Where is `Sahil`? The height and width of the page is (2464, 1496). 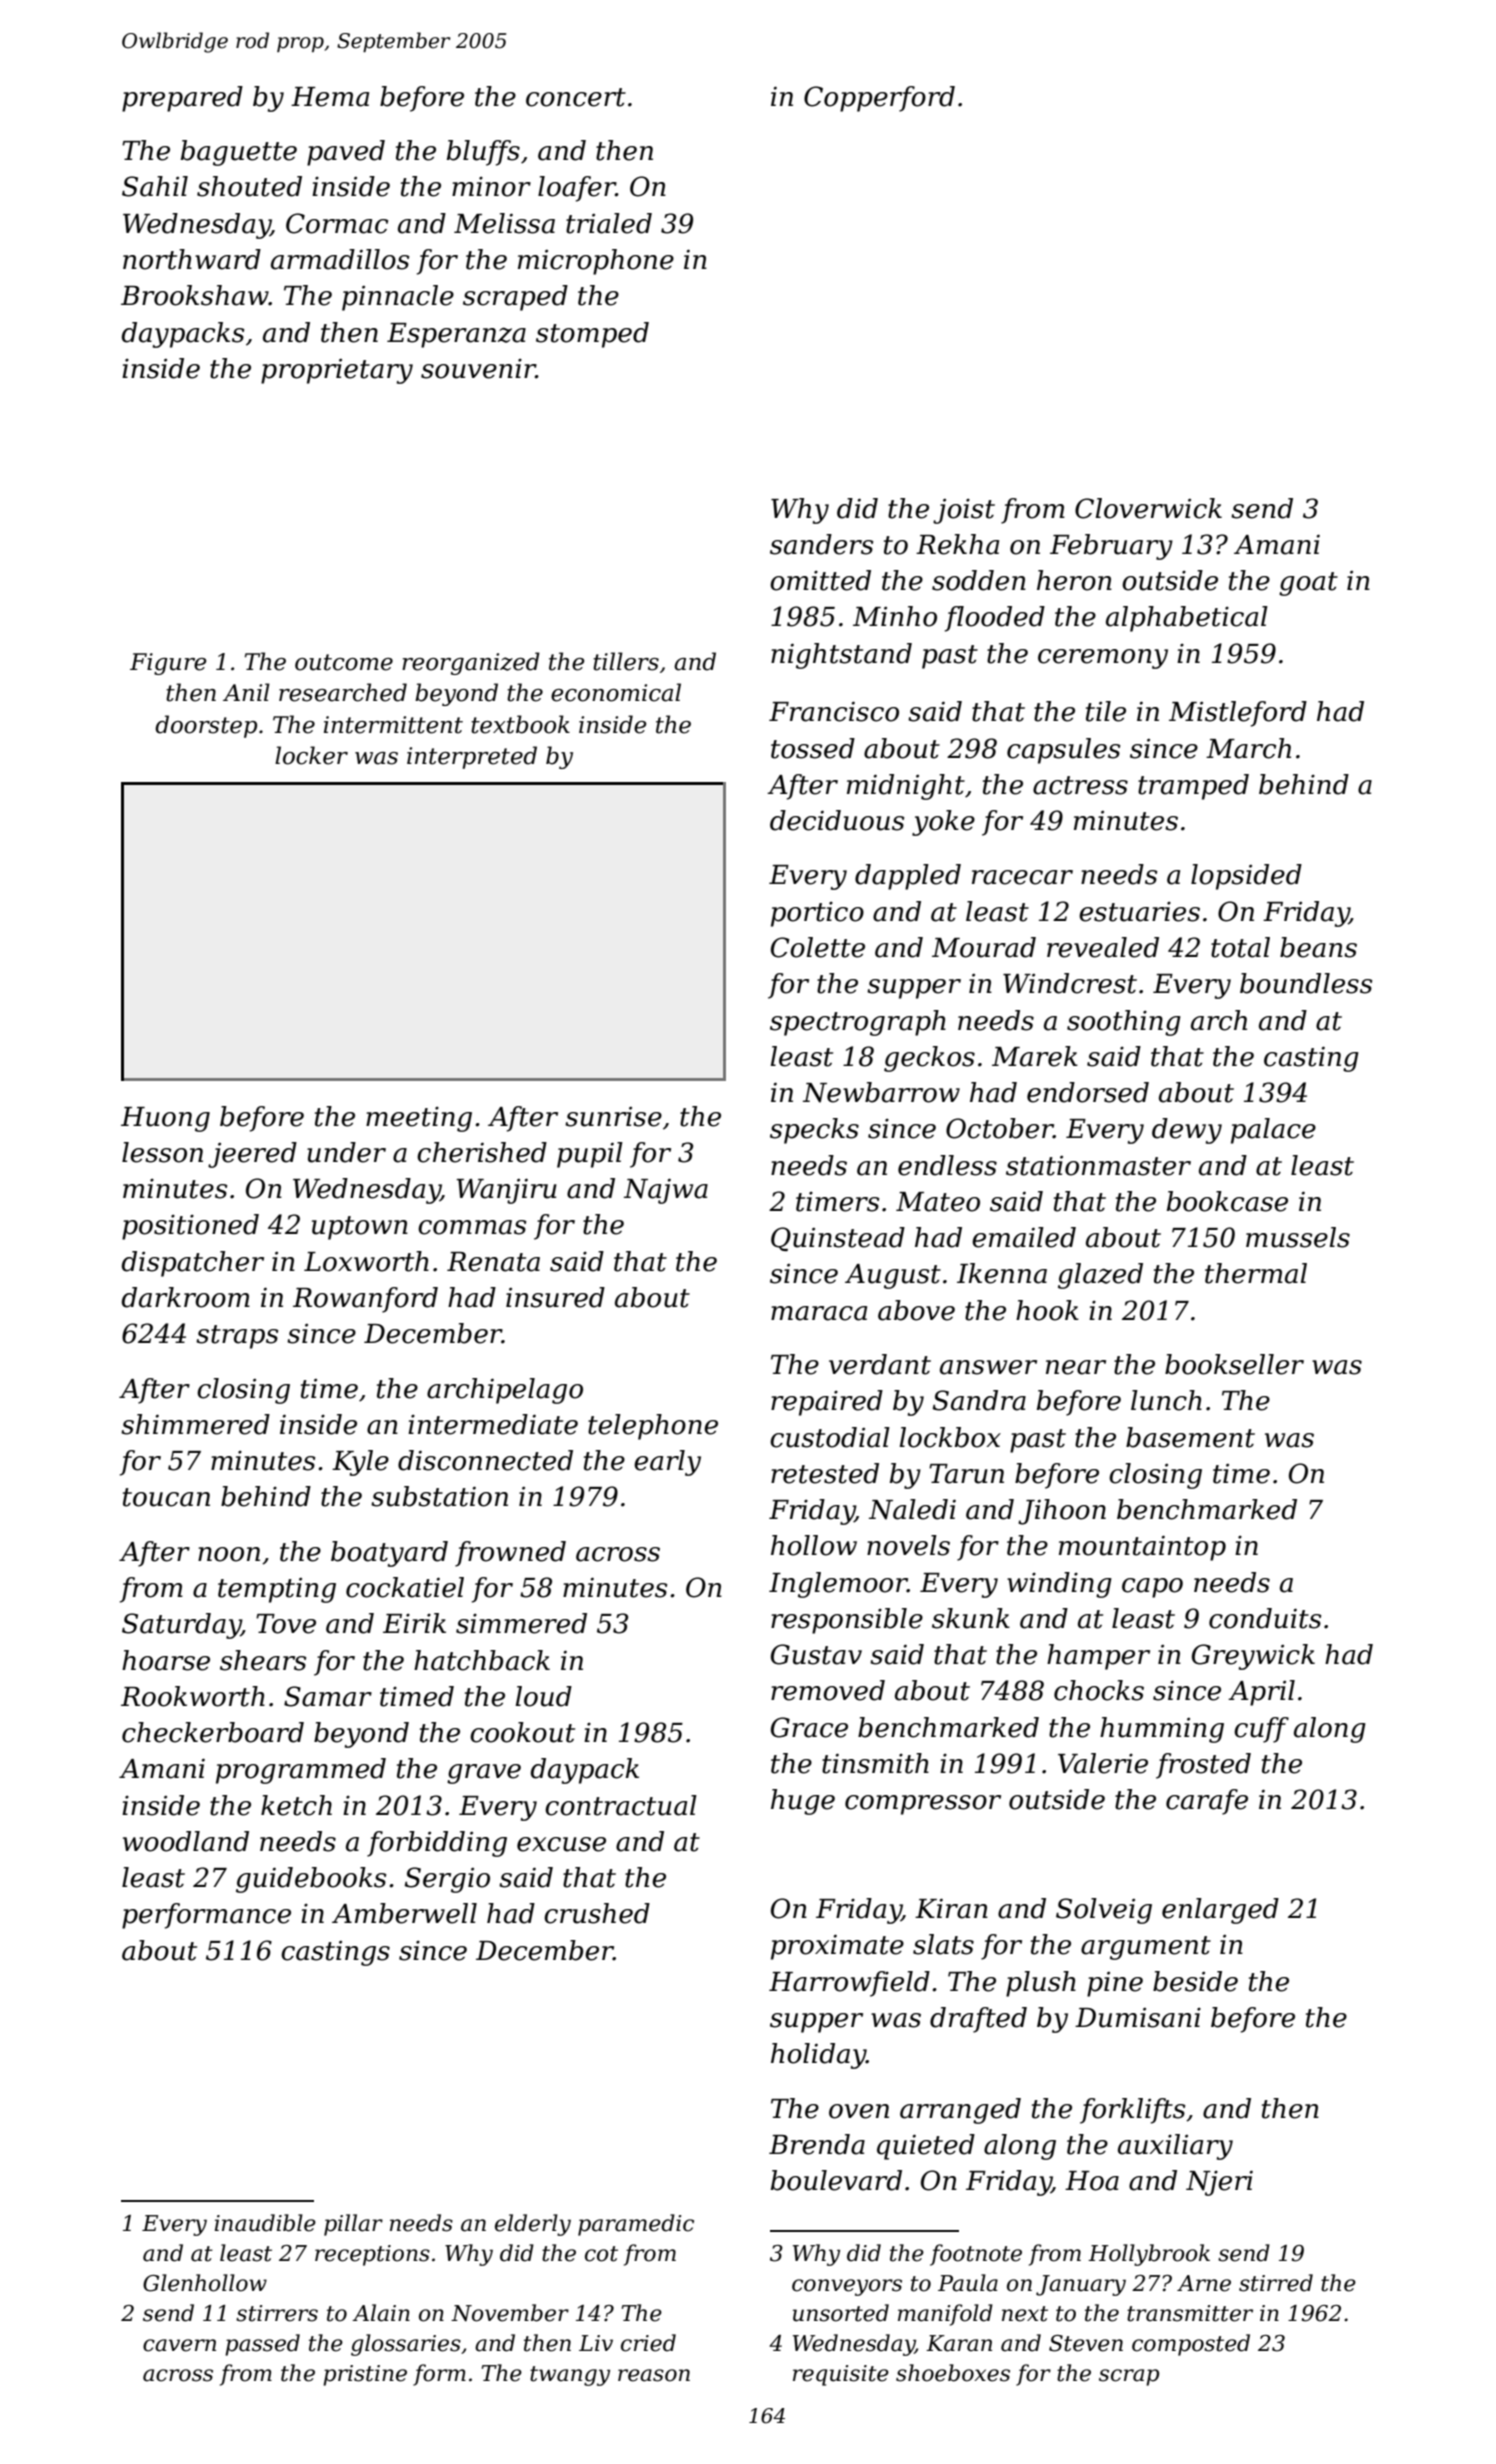
Sahil is located at coordinates (155, 186).
